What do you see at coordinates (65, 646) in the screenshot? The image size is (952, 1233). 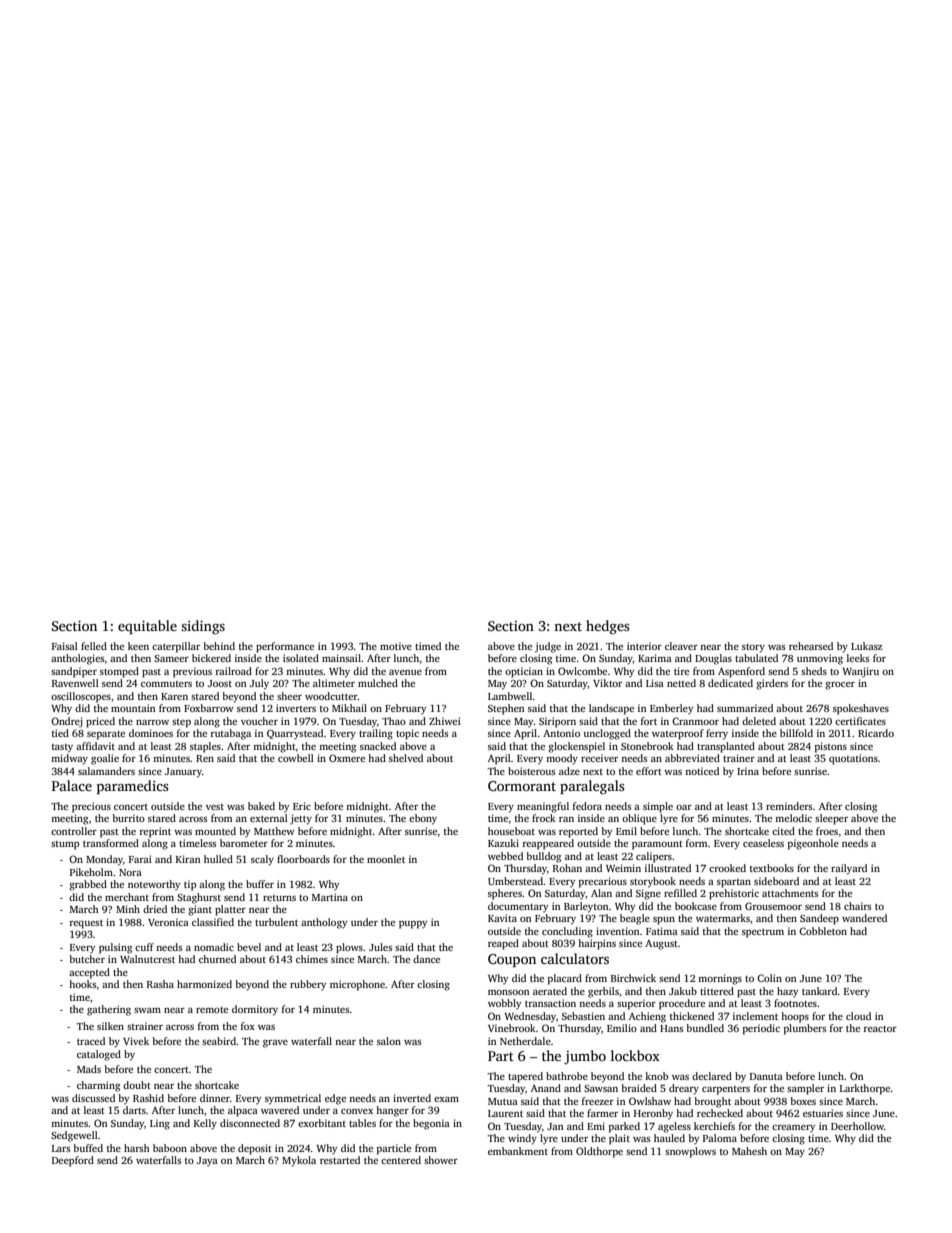 I see `Faisal` at bounding box center [65, 646].
